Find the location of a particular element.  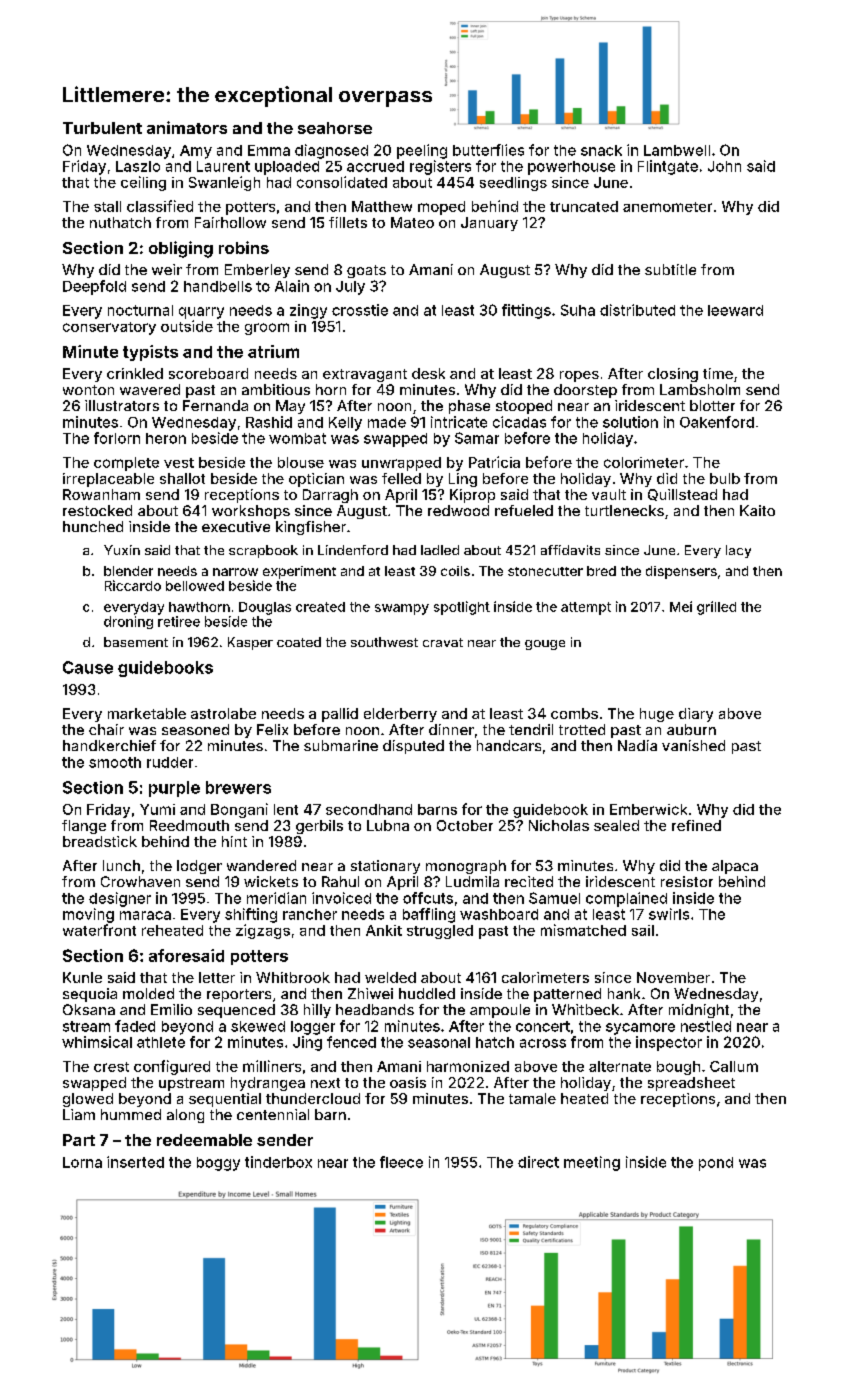

pond is located at coordinates (716, 1164).
